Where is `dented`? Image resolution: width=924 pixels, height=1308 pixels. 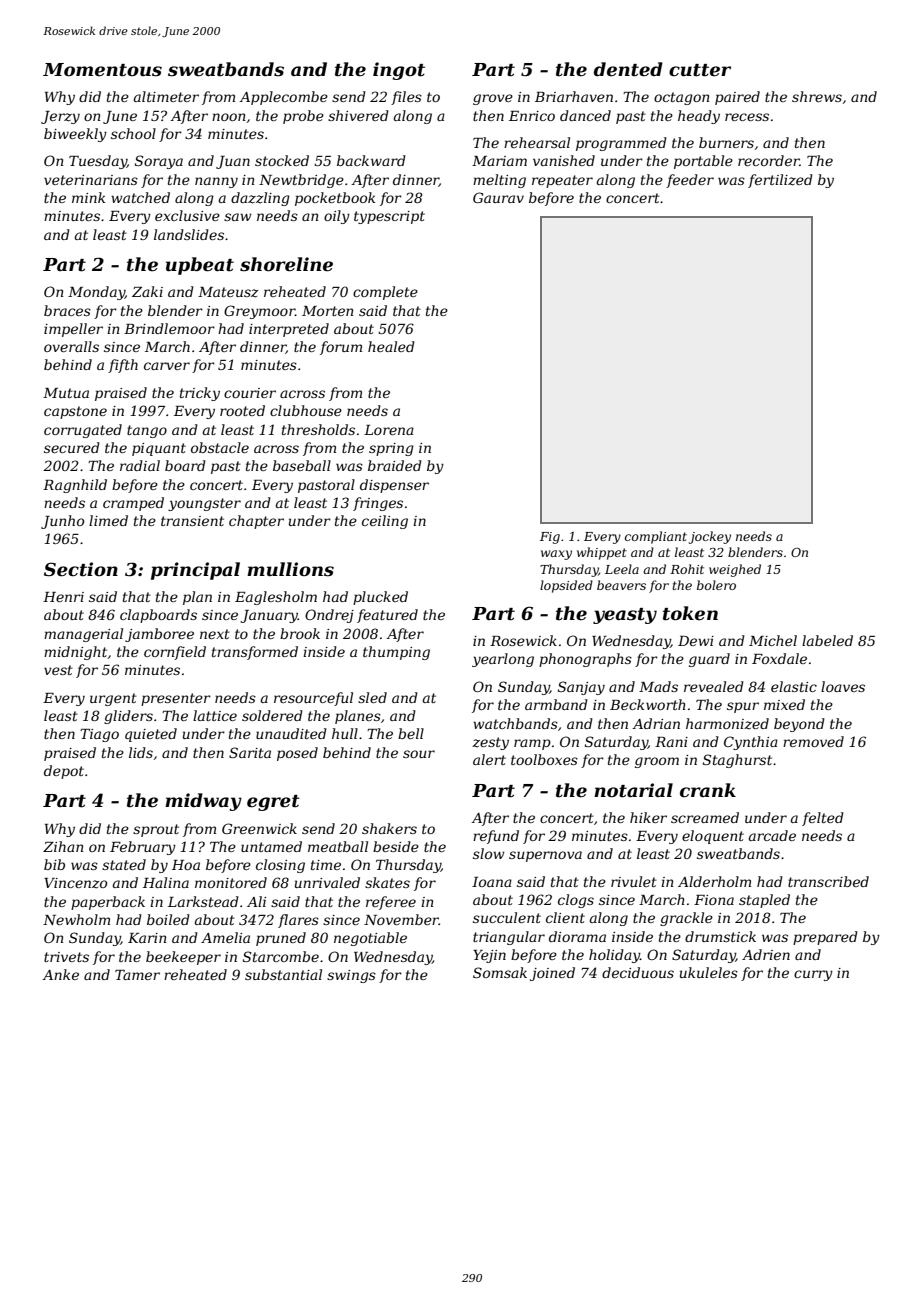
dented is located at coordinates (628, 69).
